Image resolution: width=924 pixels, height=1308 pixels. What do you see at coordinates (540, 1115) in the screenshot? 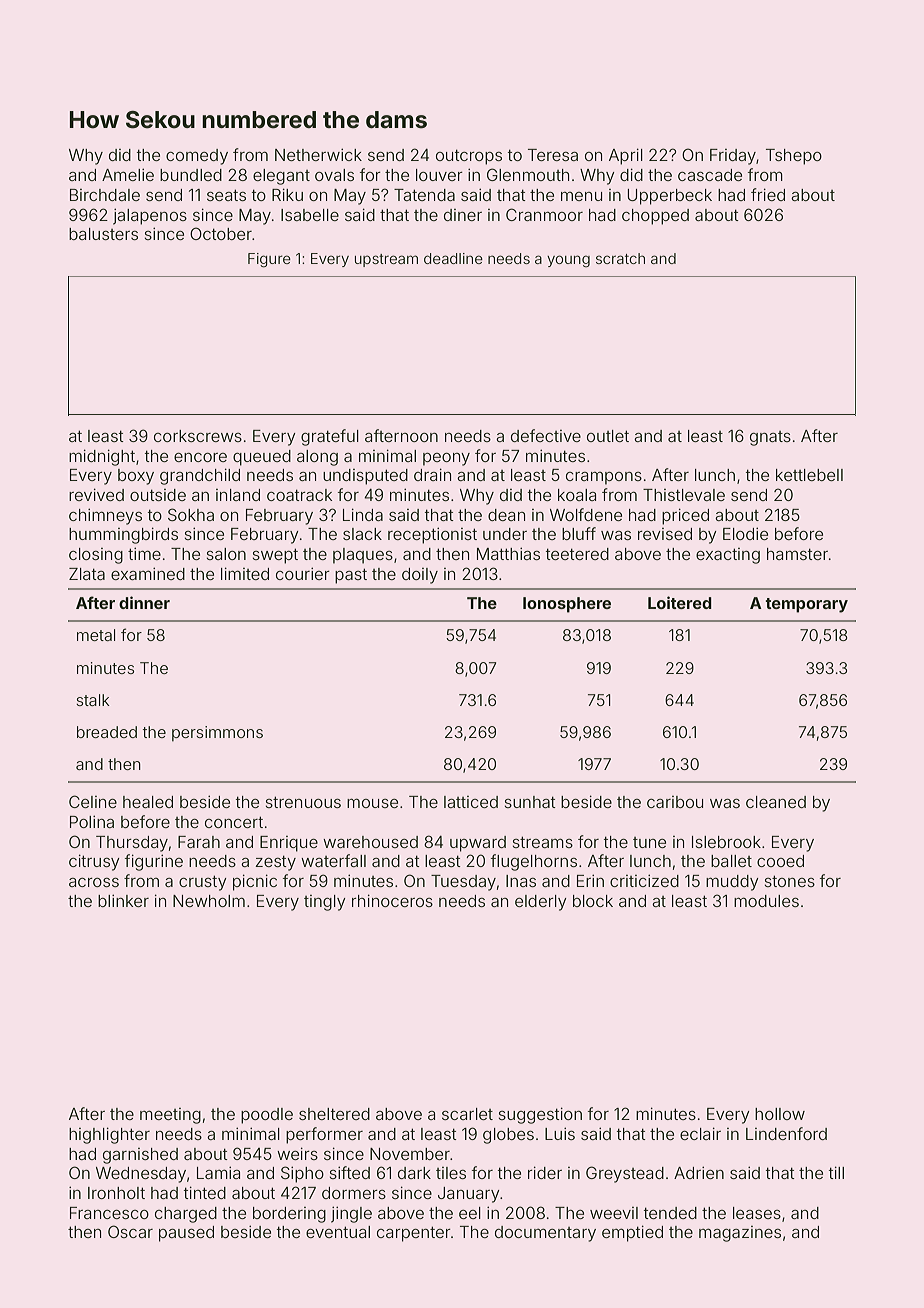
I see `suggestion` at bounding box center [540, 1115].
